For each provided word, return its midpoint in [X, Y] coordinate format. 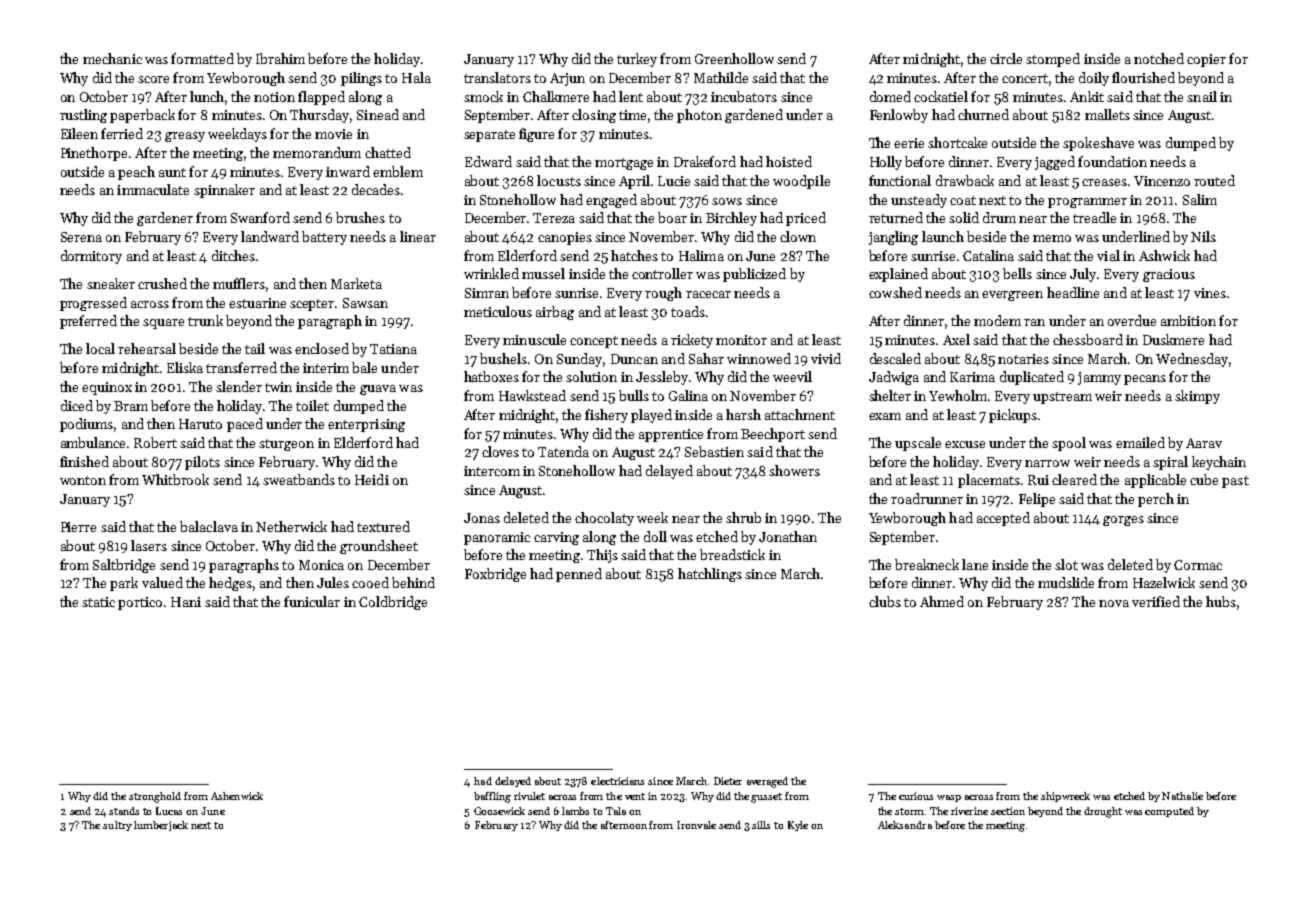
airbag [555, 313]
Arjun [567, 79]
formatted [202, 58]
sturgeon [286, 445]
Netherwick [291, 526]
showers [794, 470]
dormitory [91, 257]
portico [140, 603]
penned [579, 575]
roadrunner [927, 498]
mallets [1107, 114]
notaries [1023, 359]
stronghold [155, 797]
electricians [617, 781]
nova [1114, 603]
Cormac [1198, 565]
